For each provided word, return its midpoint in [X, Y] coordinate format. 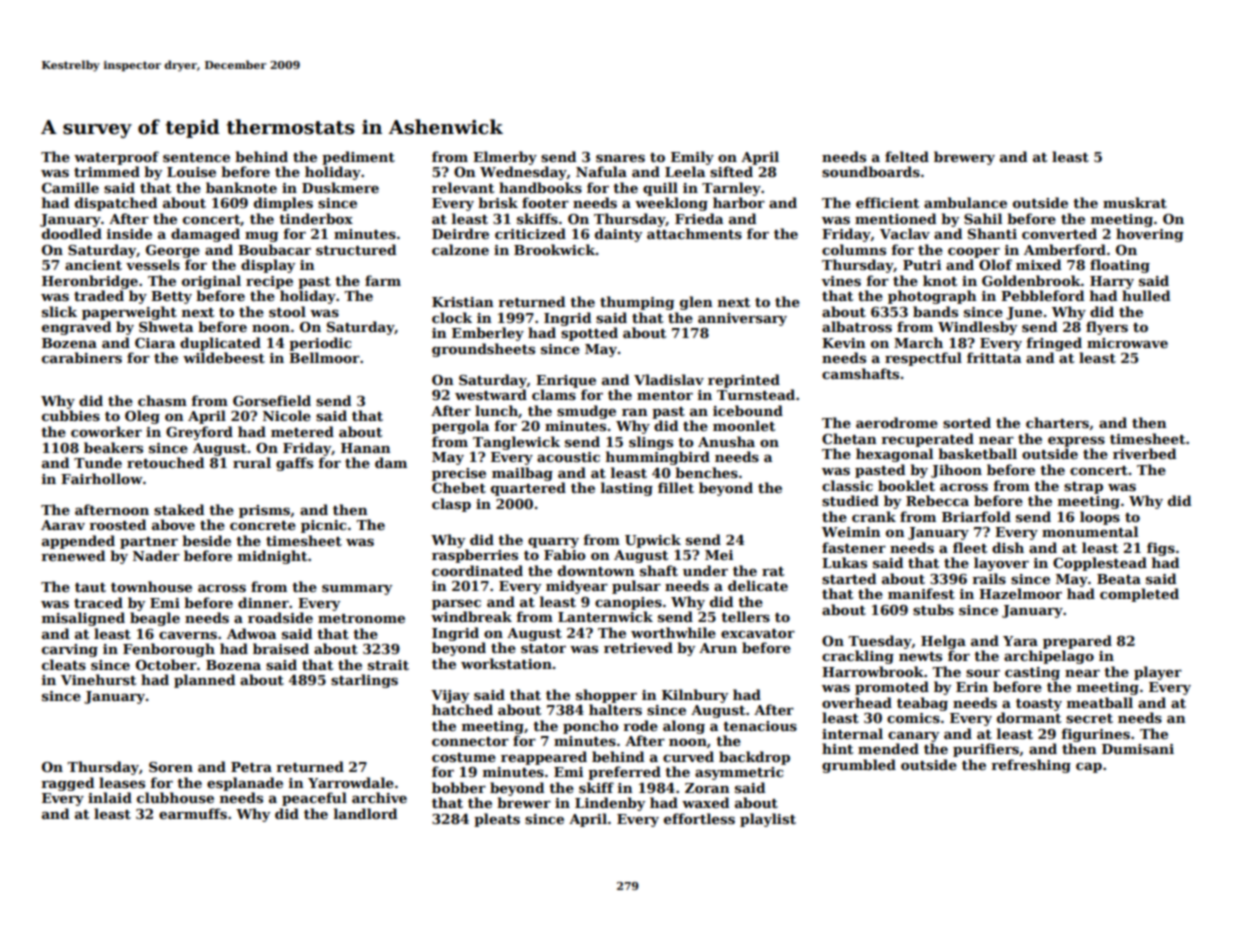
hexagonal [894, 455]
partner [149, 543]
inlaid [110, 797]
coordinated [477, 570]
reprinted [744, 381]
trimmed [107, 171]
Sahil [983, 218]
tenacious [760, 726]
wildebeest [224, 357]
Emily [692, 158]
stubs [933, 609]
